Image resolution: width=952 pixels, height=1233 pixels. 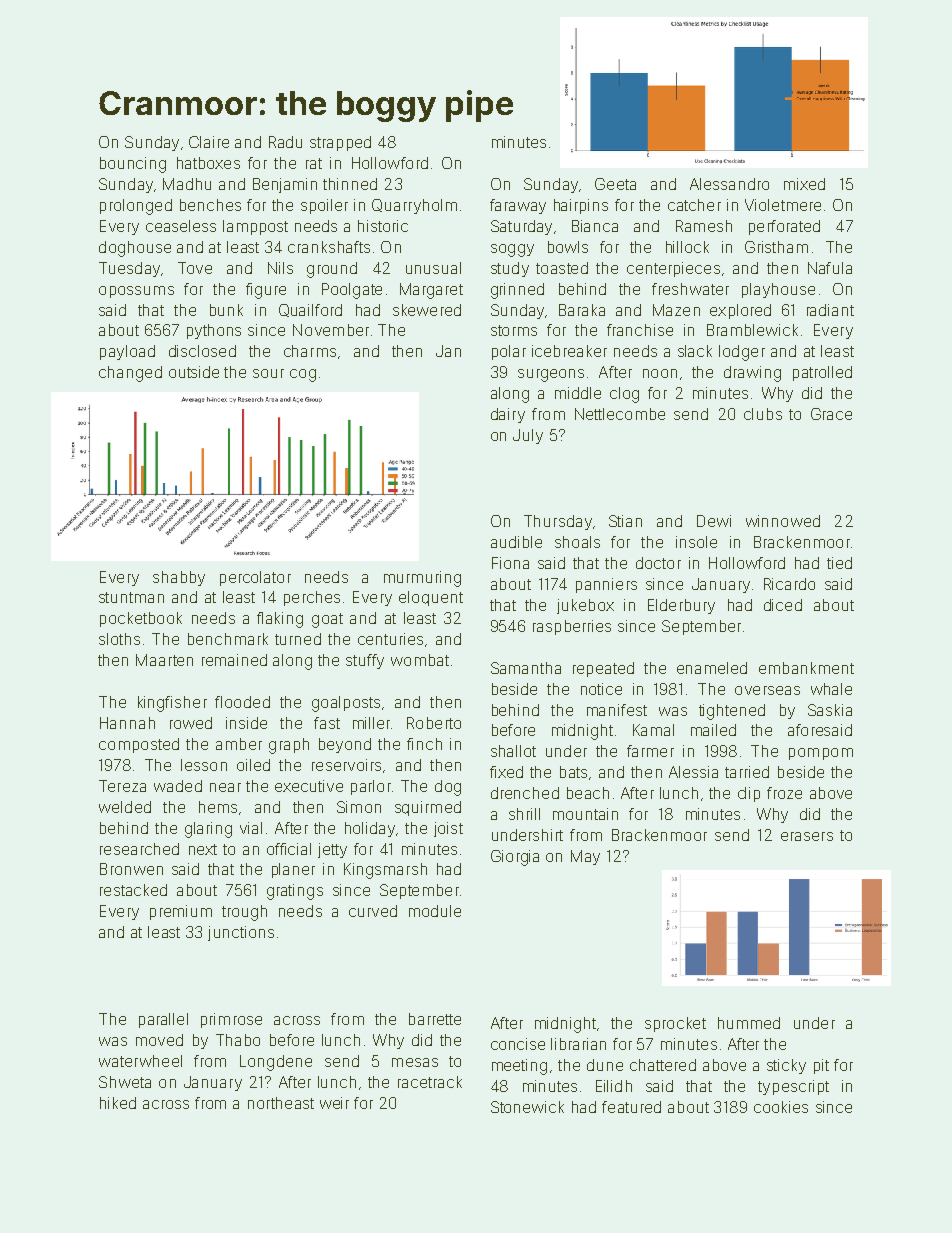 What do you see at coordinates (510, 563) in the screenshot?
I see `Fiona` at bounding box center [510, 563].
